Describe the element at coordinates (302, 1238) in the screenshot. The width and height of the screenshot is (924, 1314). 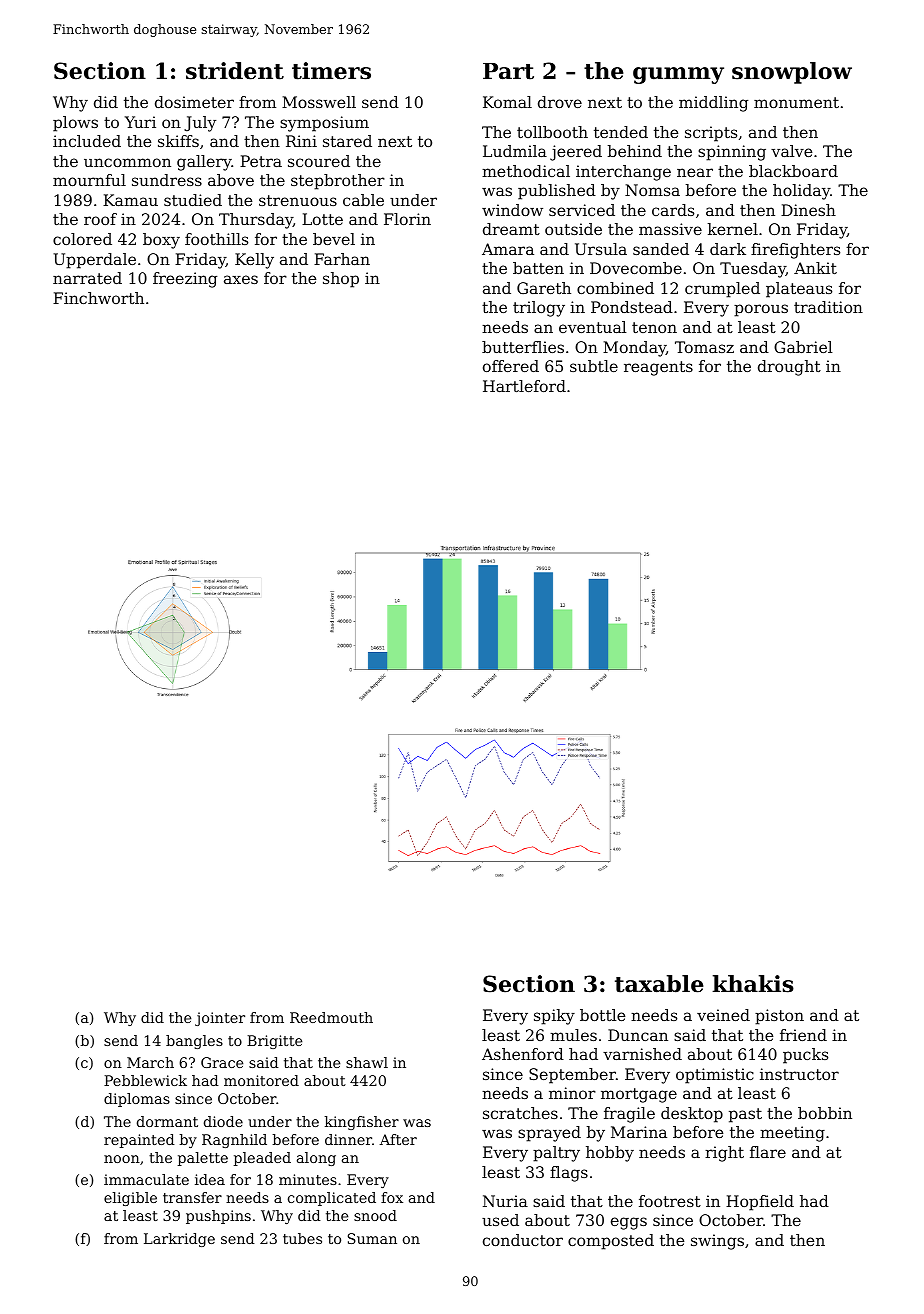
I see `tubes` at that location.
